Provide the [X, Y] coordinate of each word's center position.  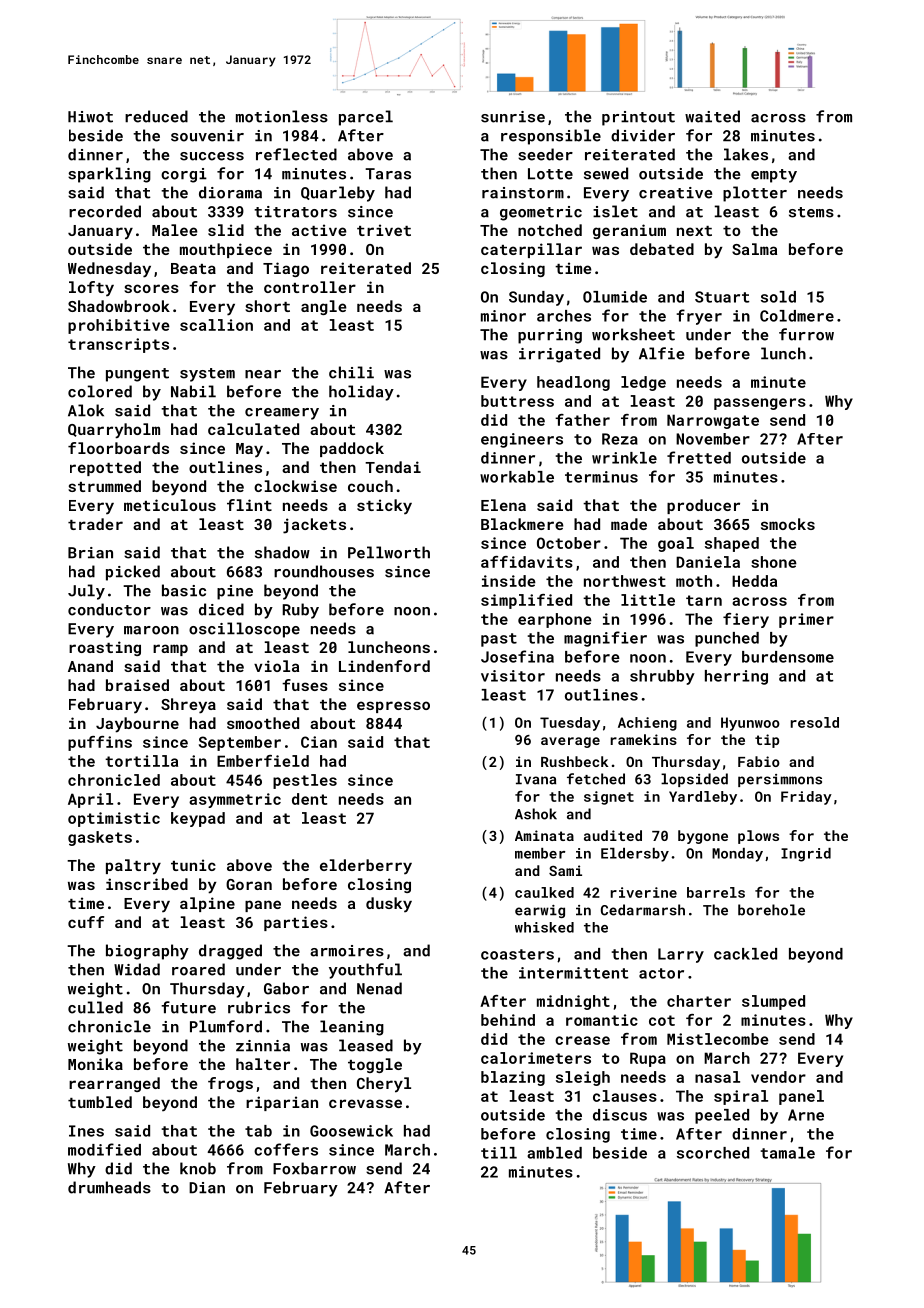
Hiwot [90, 117]
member [540, 853]
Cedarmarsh [643, 910]
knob [198, 1168]
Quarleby [338, 194]
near [263, 374]
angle [324, 307]
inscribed [147, 884]
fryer [699, 317]
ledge [643, 383]
